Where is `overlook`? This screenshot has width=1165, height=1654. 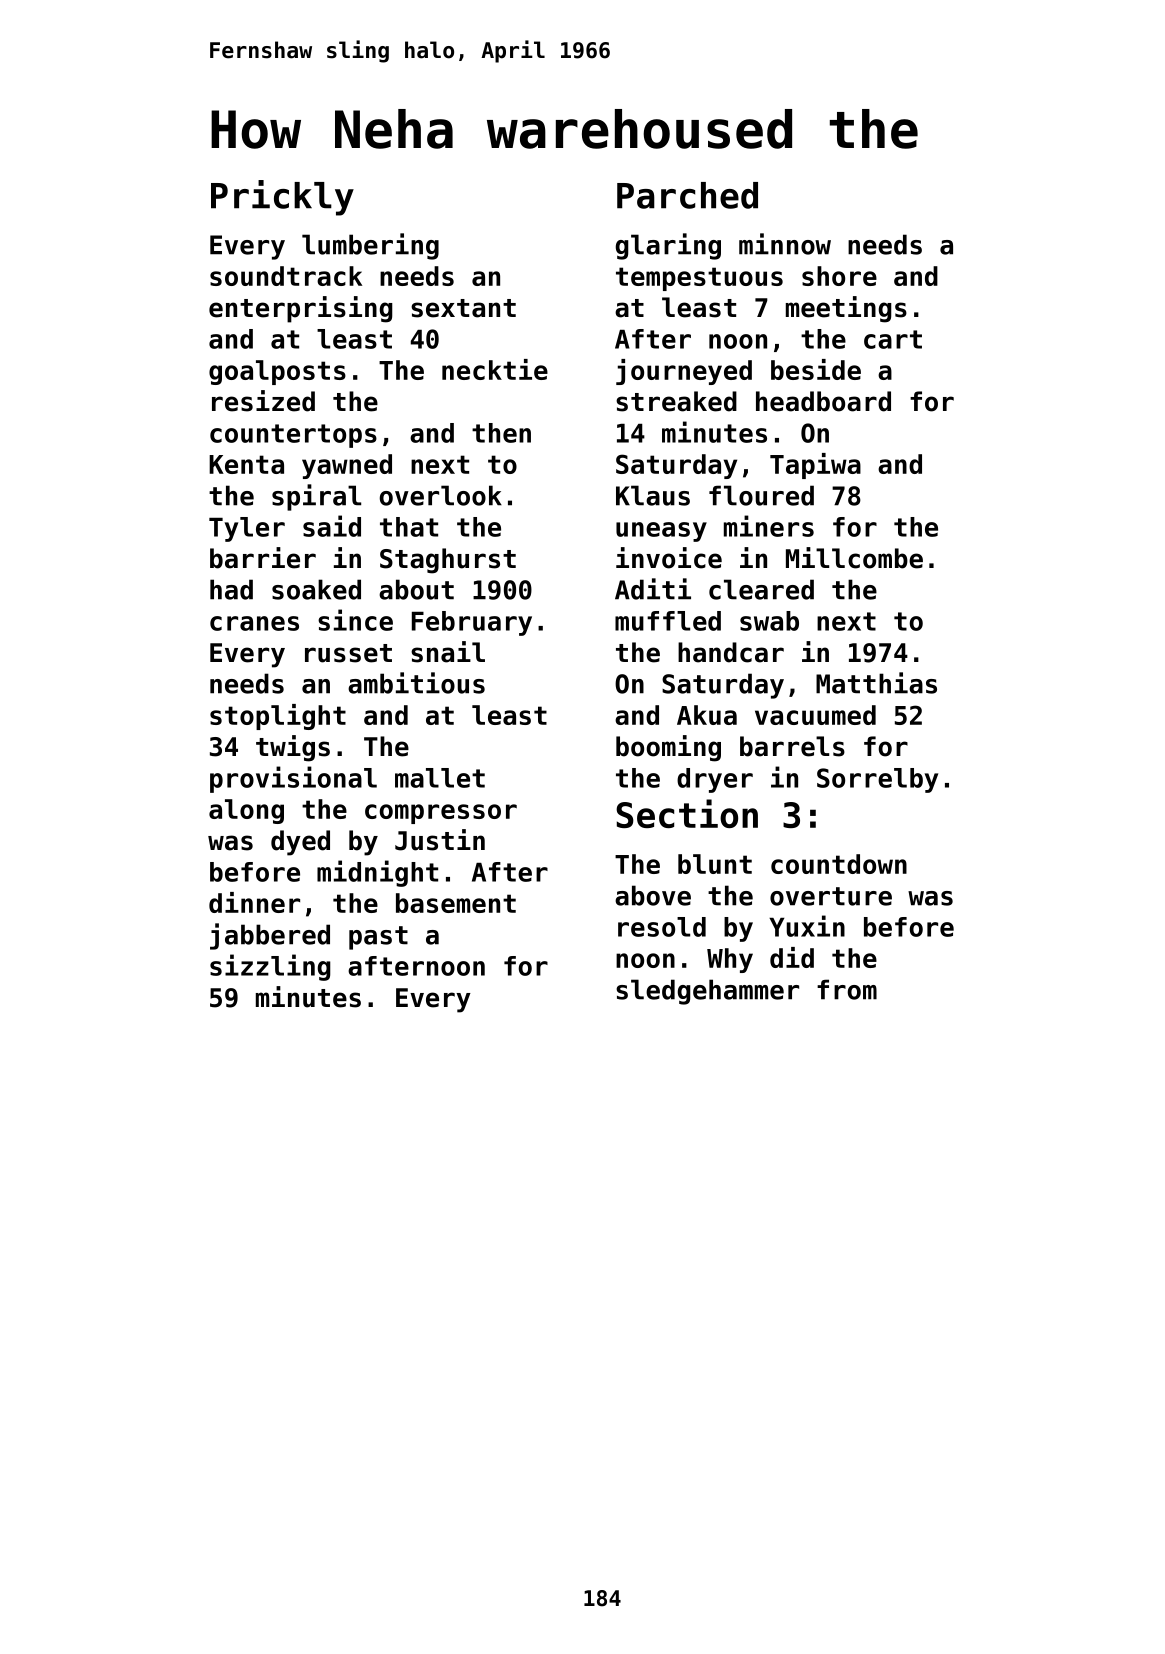 overlook is located at coordinates (441, 495).
